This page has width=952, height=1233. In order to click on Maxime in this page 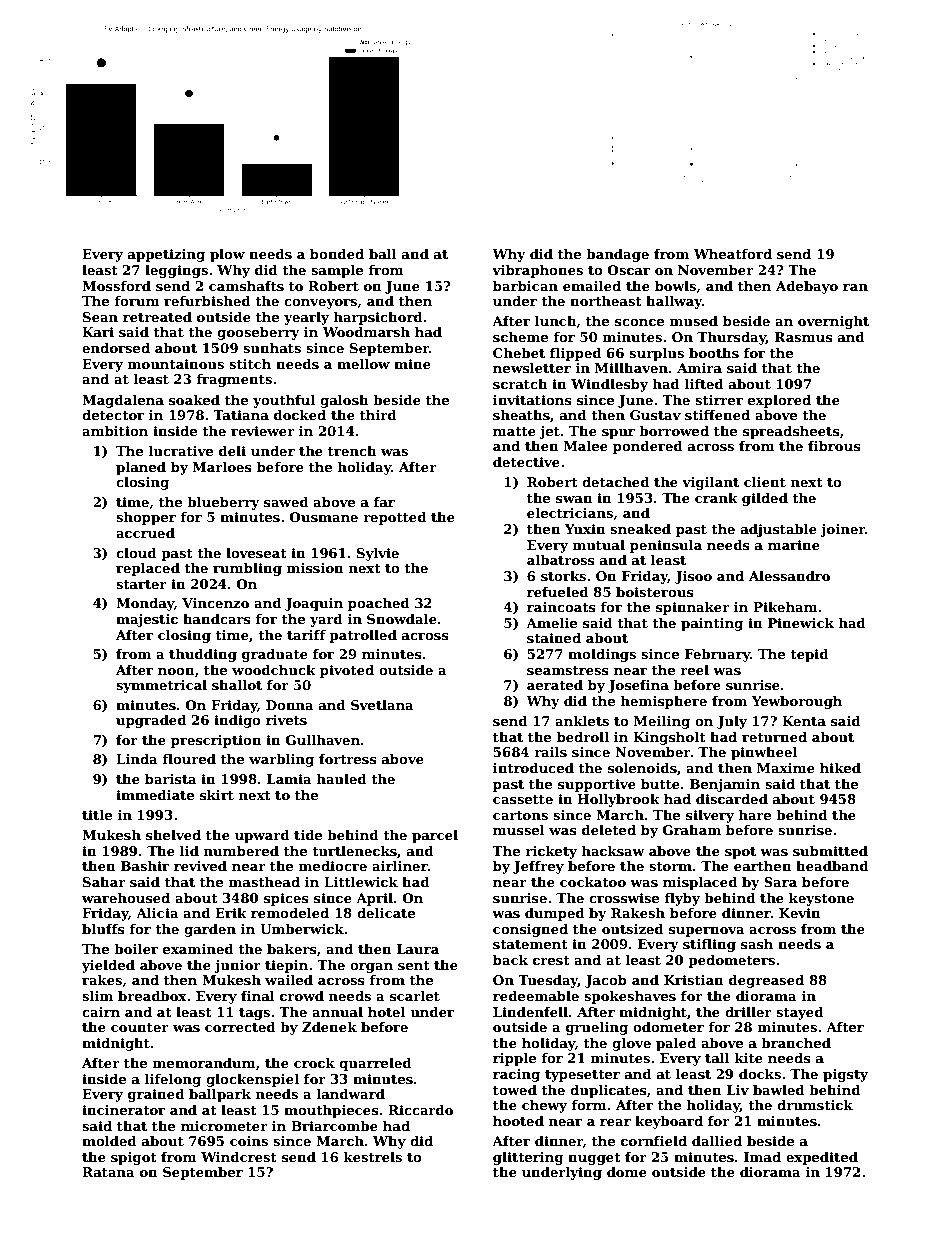, I will do `click(786, 768)`.
